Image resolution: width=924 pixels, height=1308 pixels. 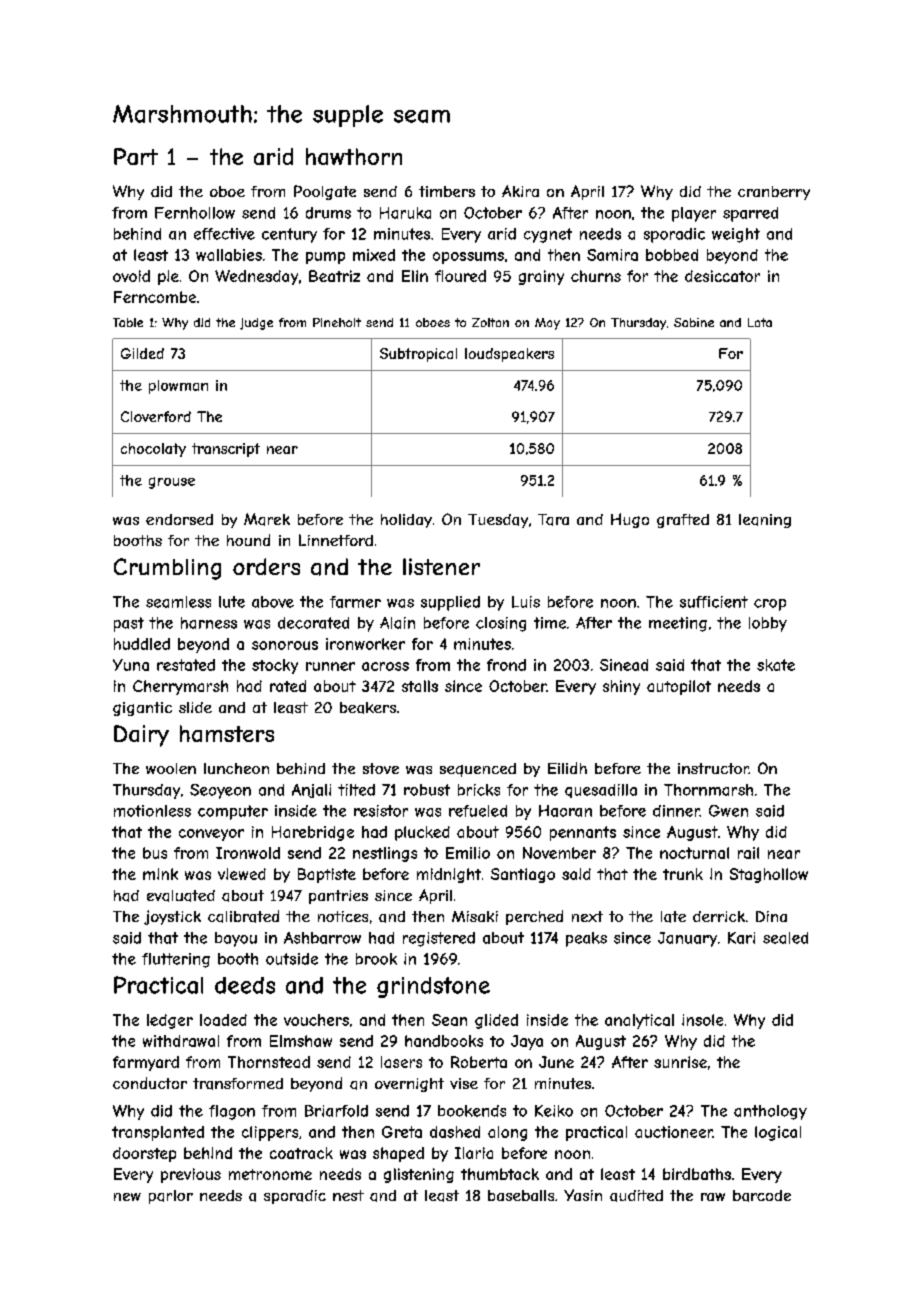 I want to click on player, so click(x=694, y=214).
